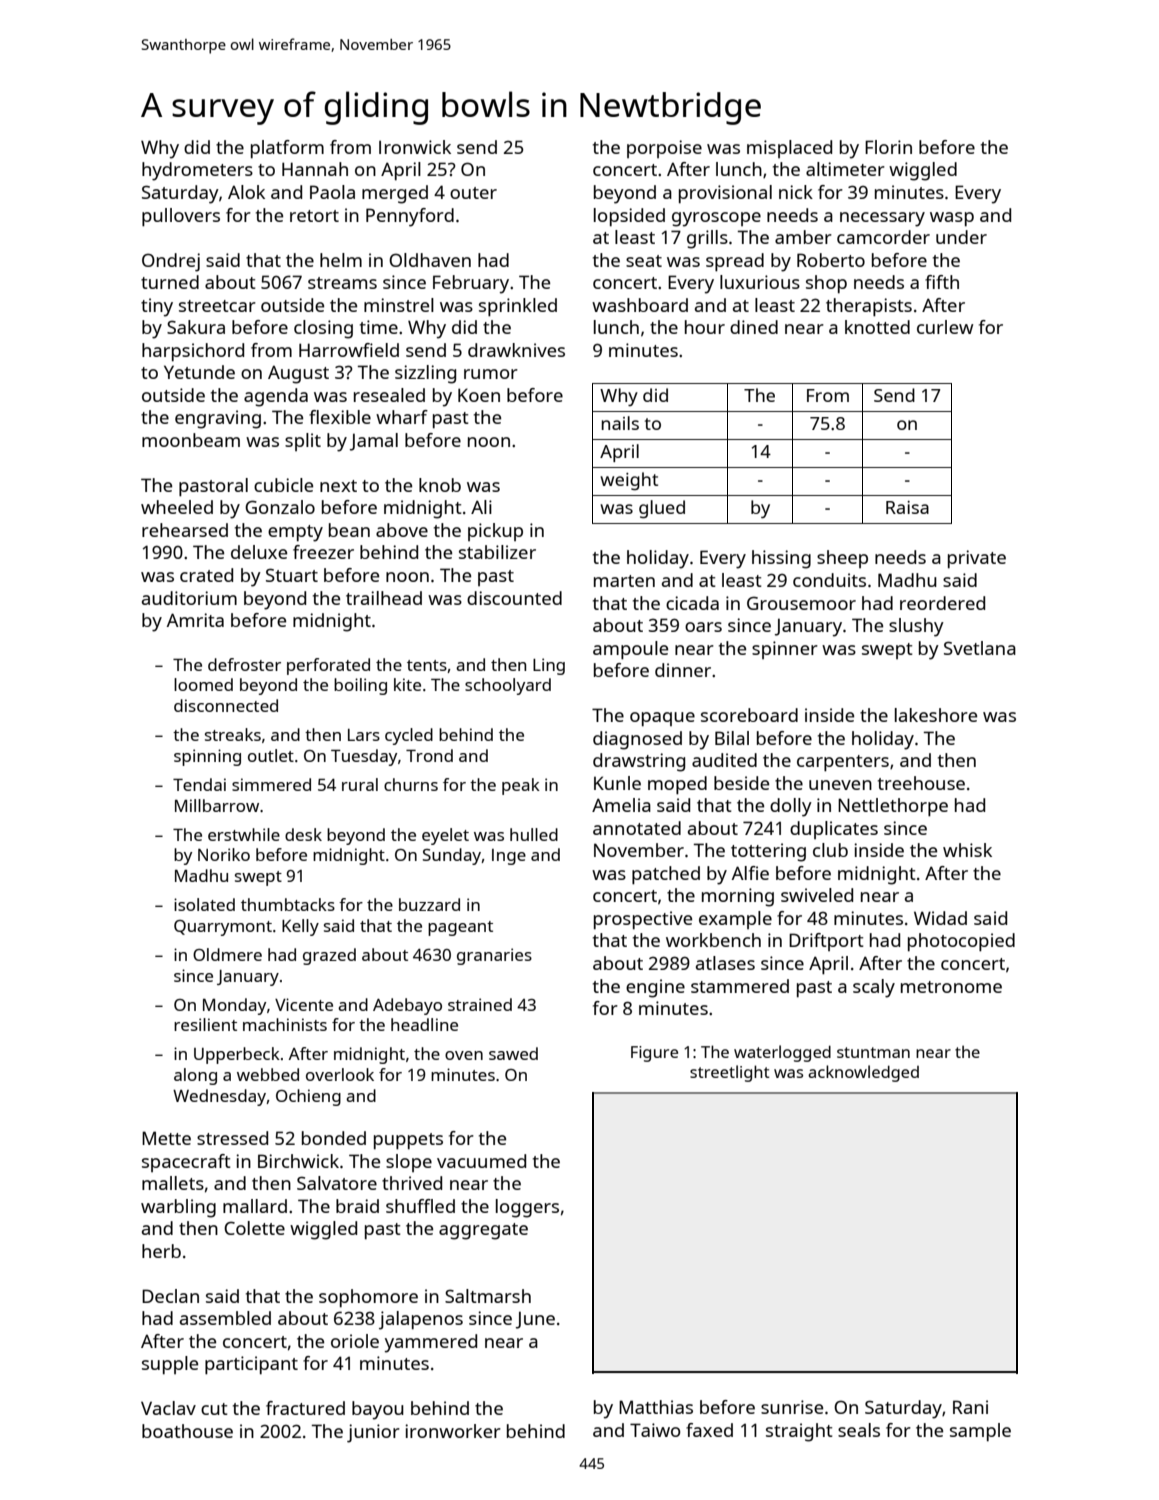 The height and width of the screenshot is (1500, 1159). I want to click on crated, so click(206, 575).
